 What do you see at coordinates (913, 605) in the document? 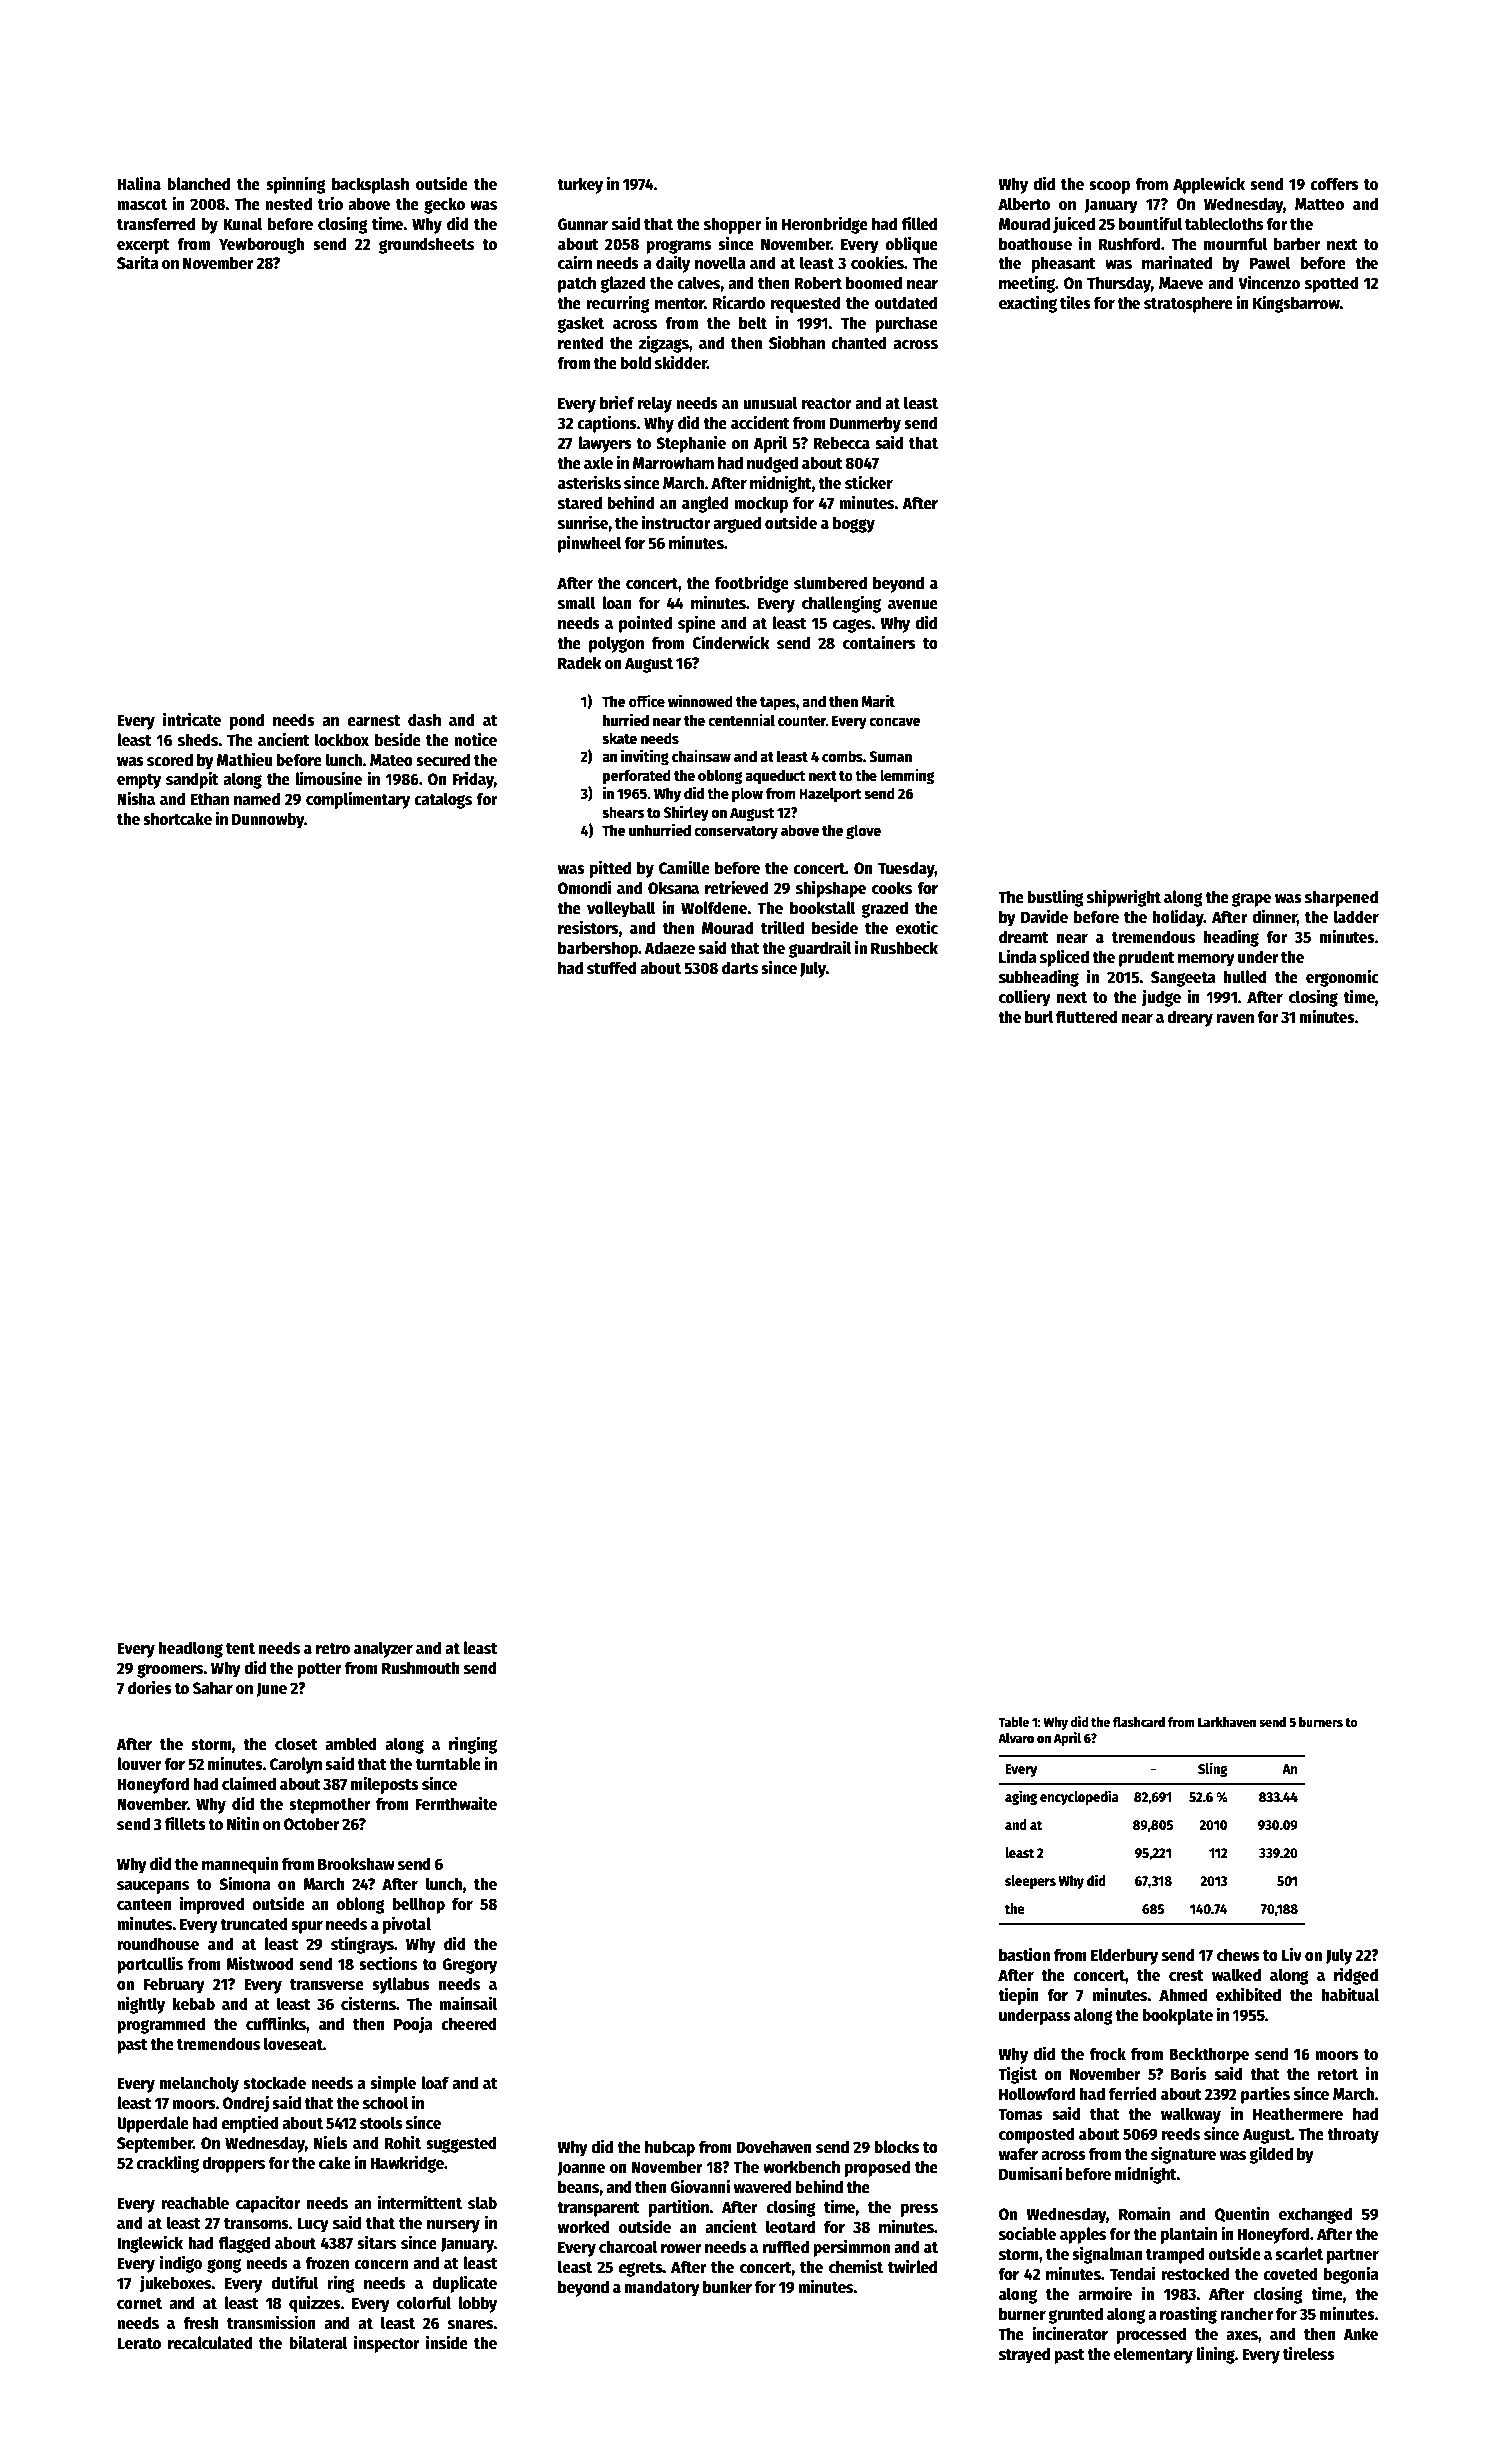
I see `avenue` at bounding box center [913, 605].
